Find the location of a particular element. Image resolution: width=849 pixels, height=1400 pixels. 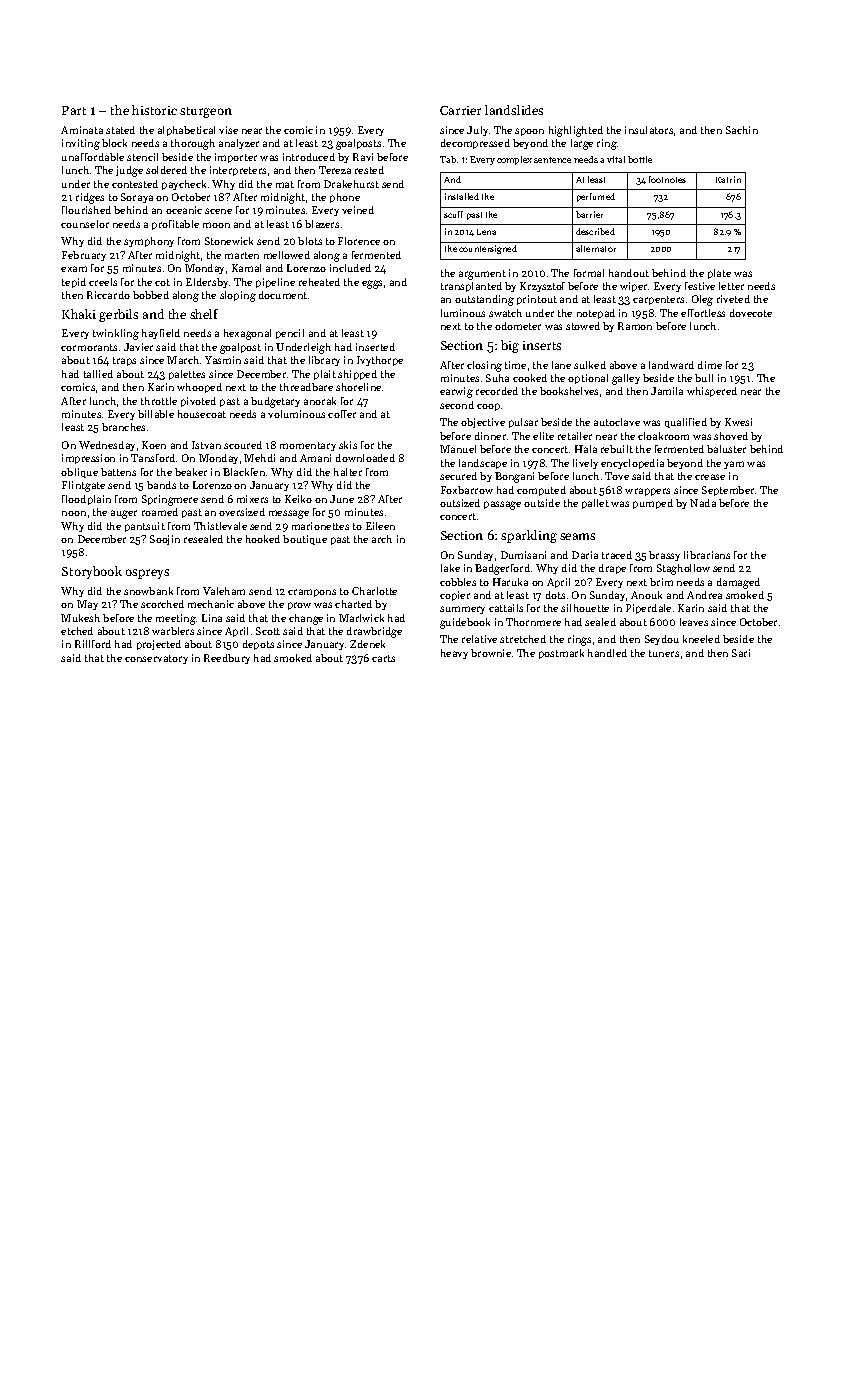

battens is located at coordinates (118, 472).
